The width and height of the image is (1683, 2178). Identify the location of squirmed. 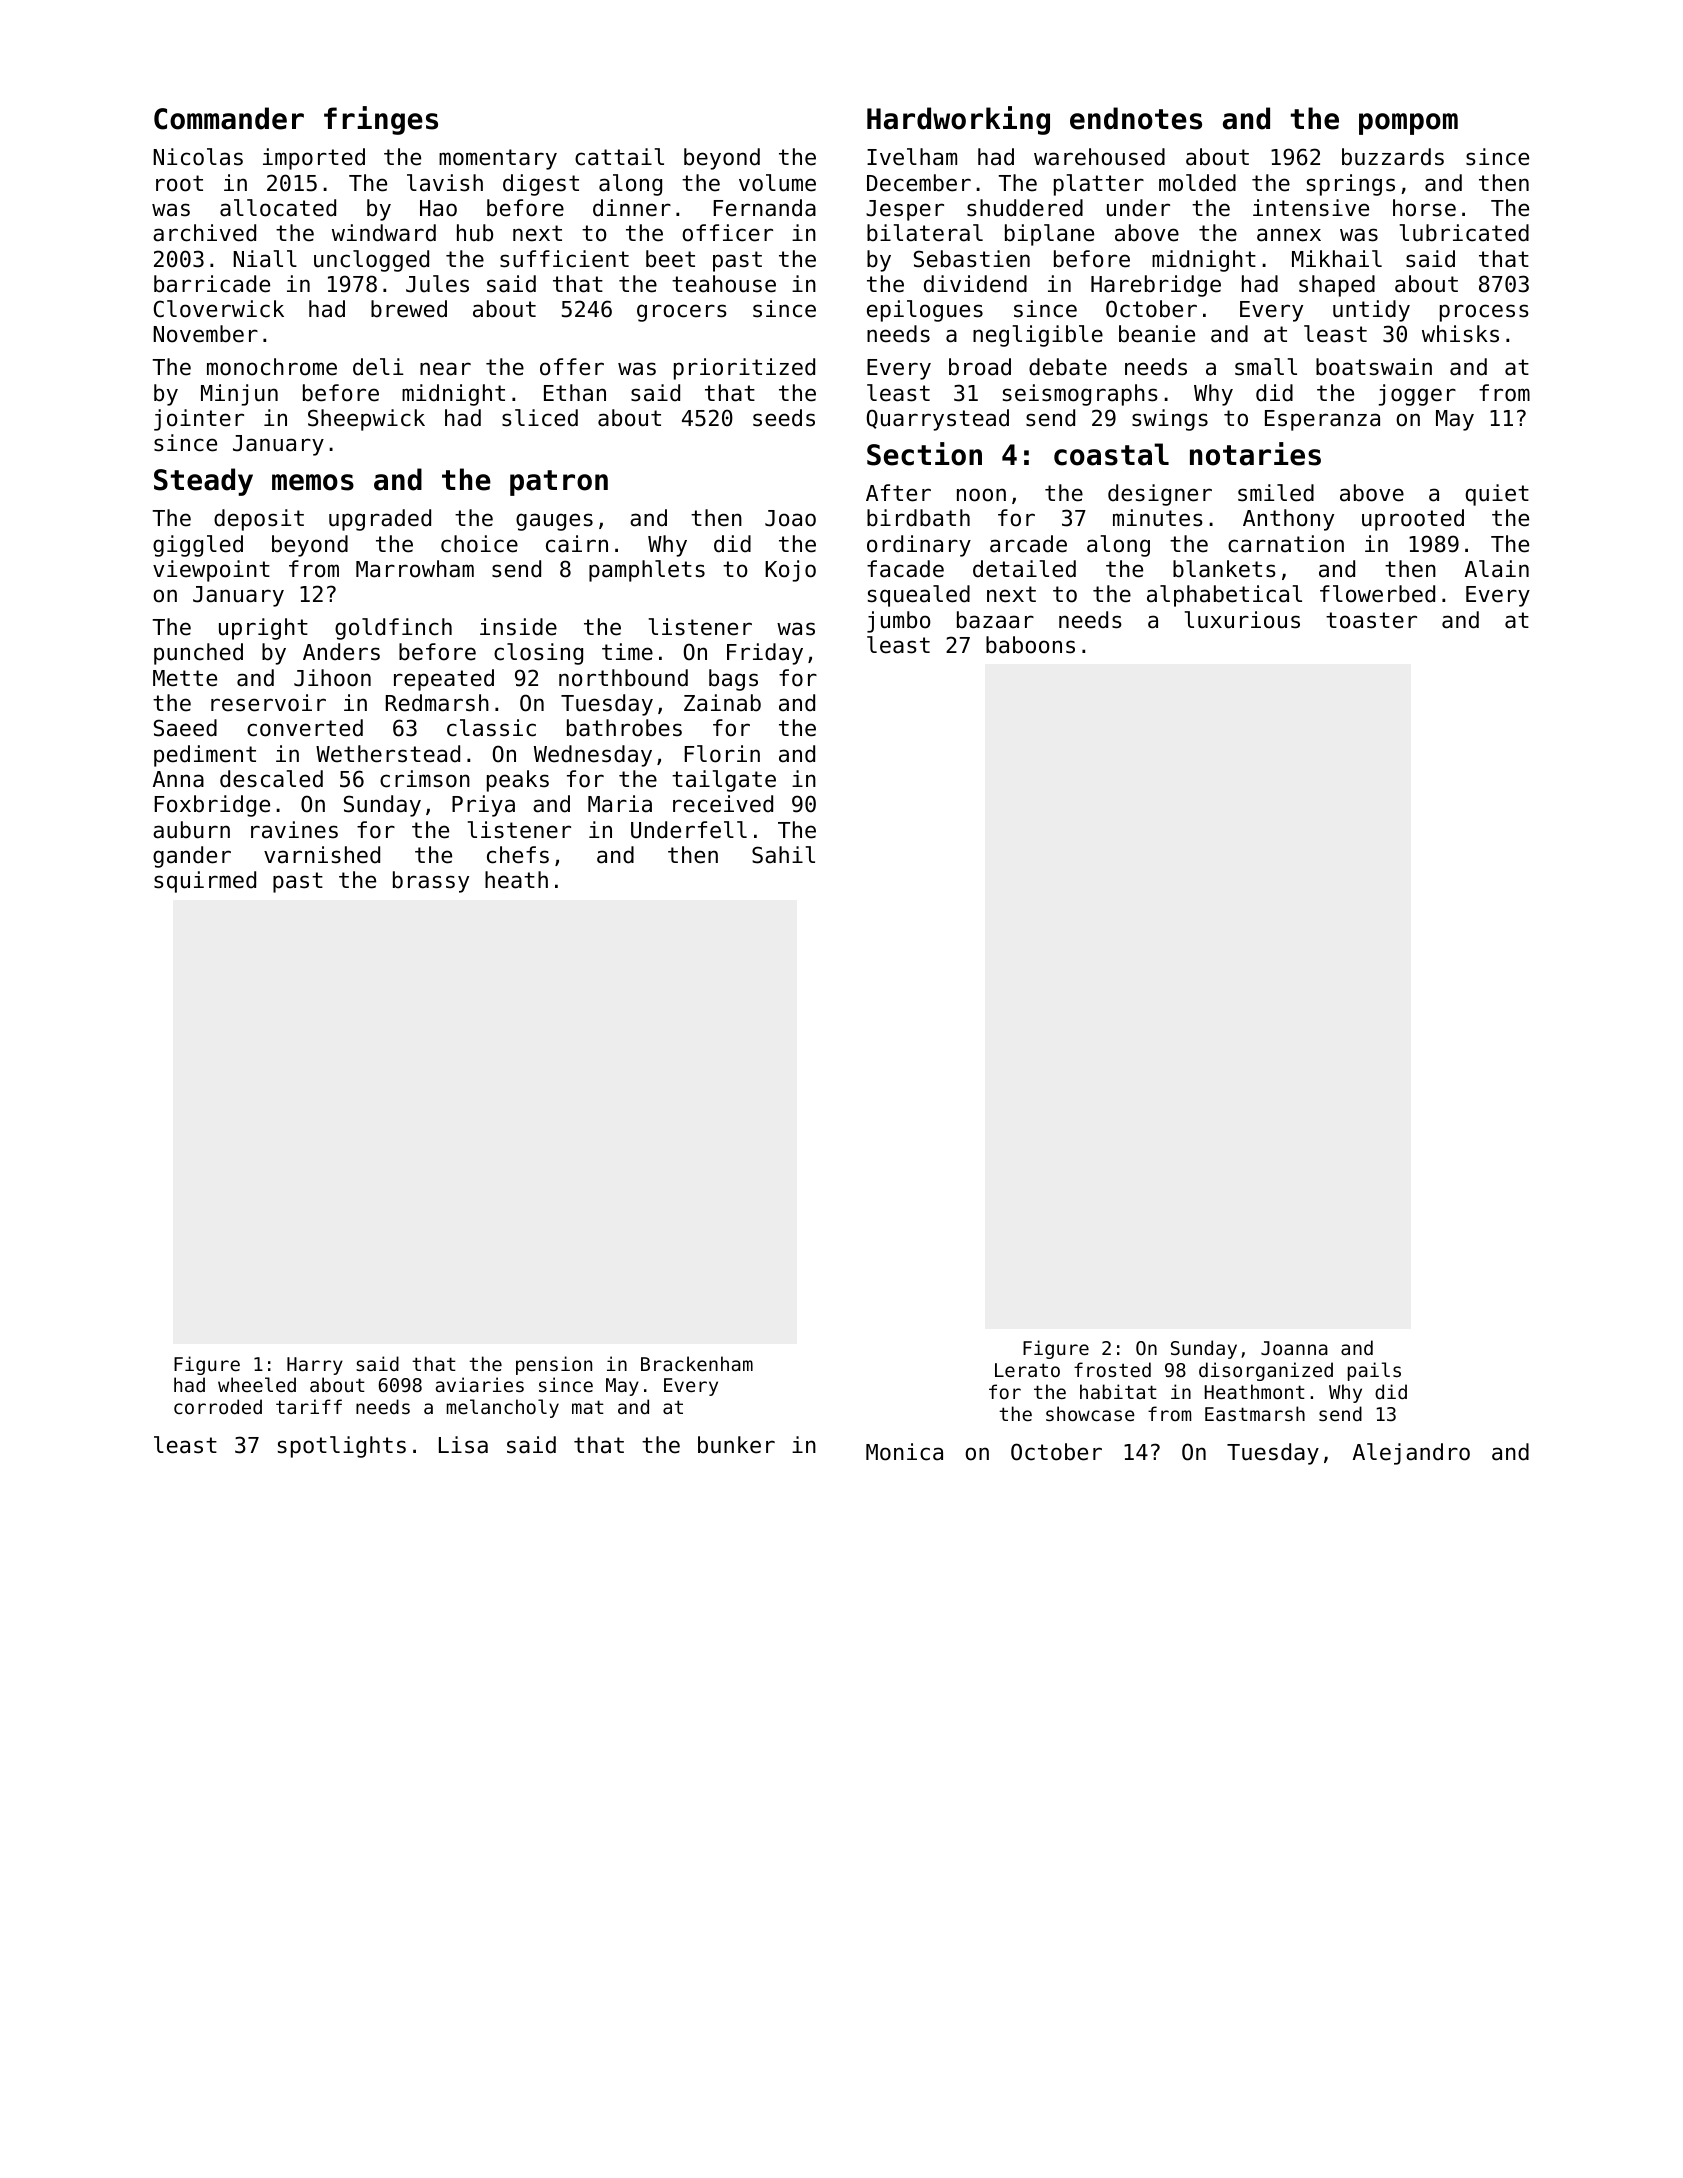
(205, 882).
